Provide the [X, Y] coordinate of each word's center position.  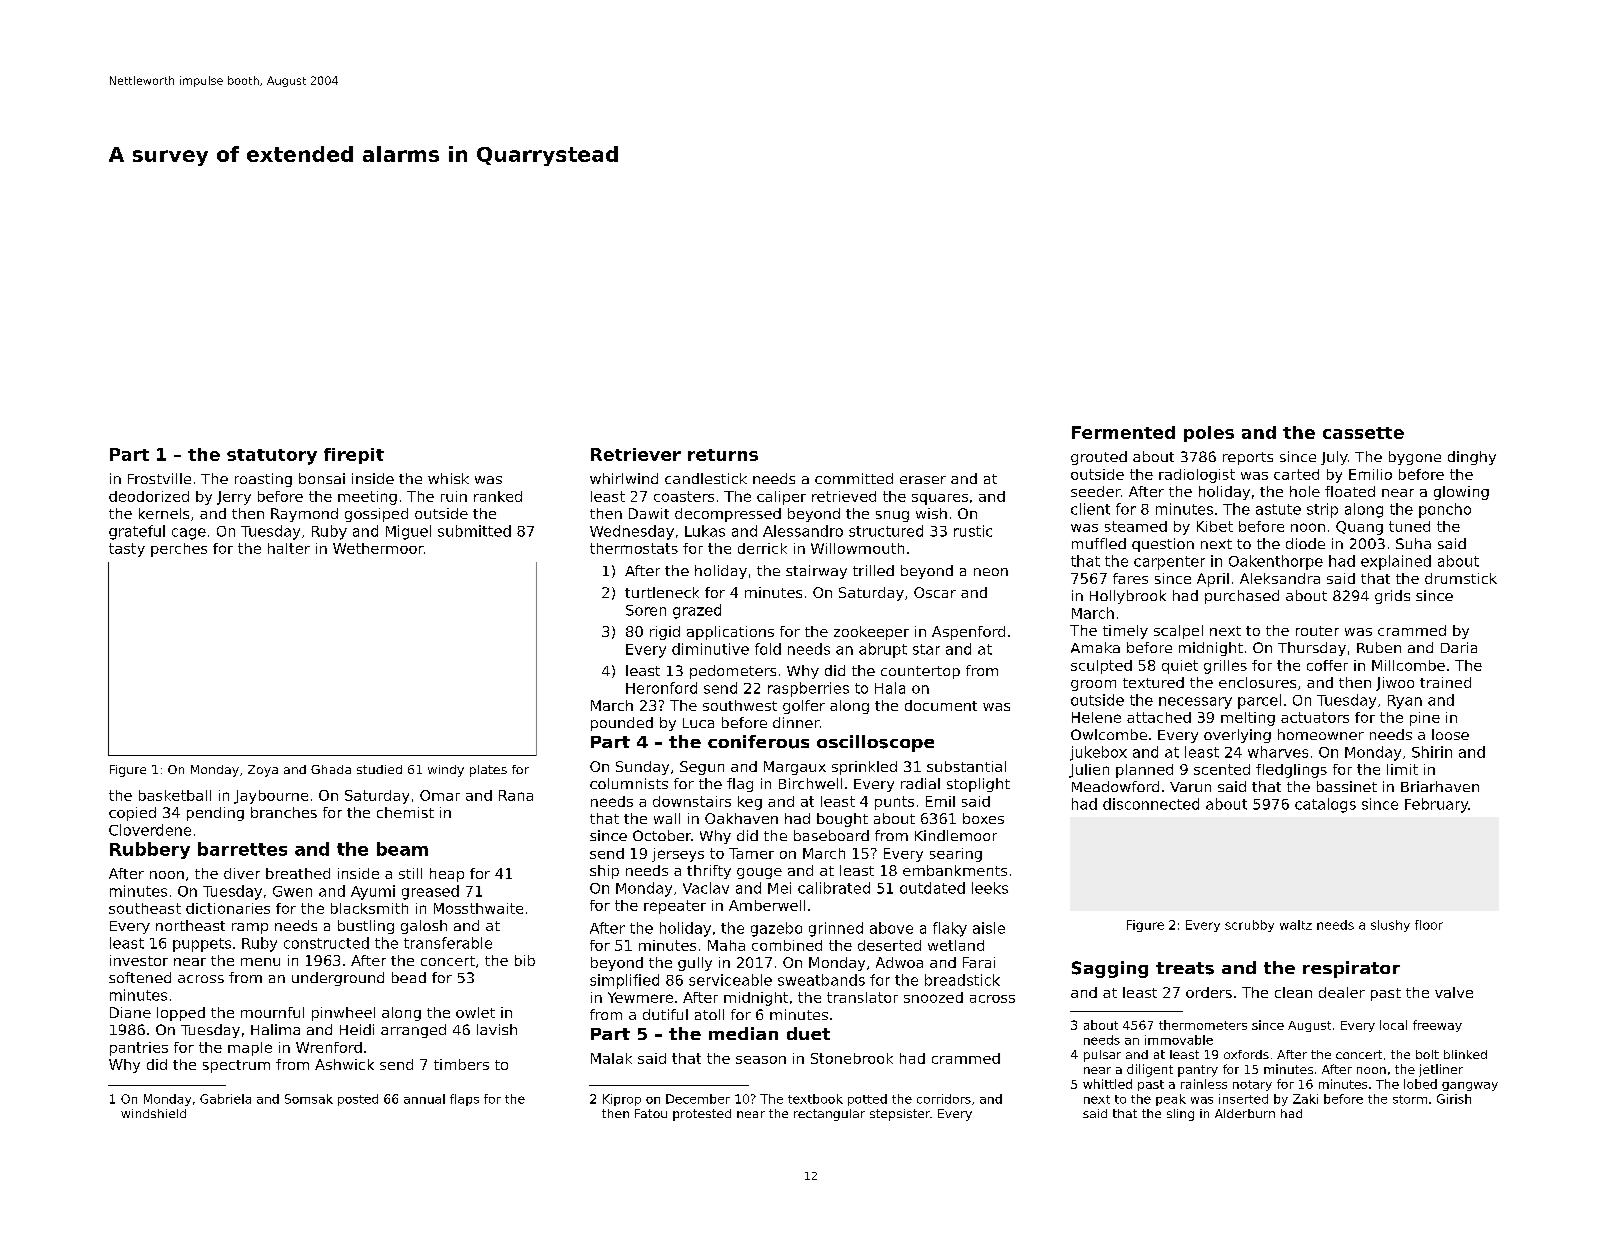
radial [920, 783]
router [1317, 631]
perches [179, 550]
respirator [1351, 969]
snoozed [933, 997]
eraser [923, 480]
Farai [979, 962]
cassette [1363, 433]
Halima [275, 1029]
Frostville [159, 478]
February [1436, 805]
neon [991, 572]
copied [132, 814]
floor [1429, 925]
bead [409, 977]
